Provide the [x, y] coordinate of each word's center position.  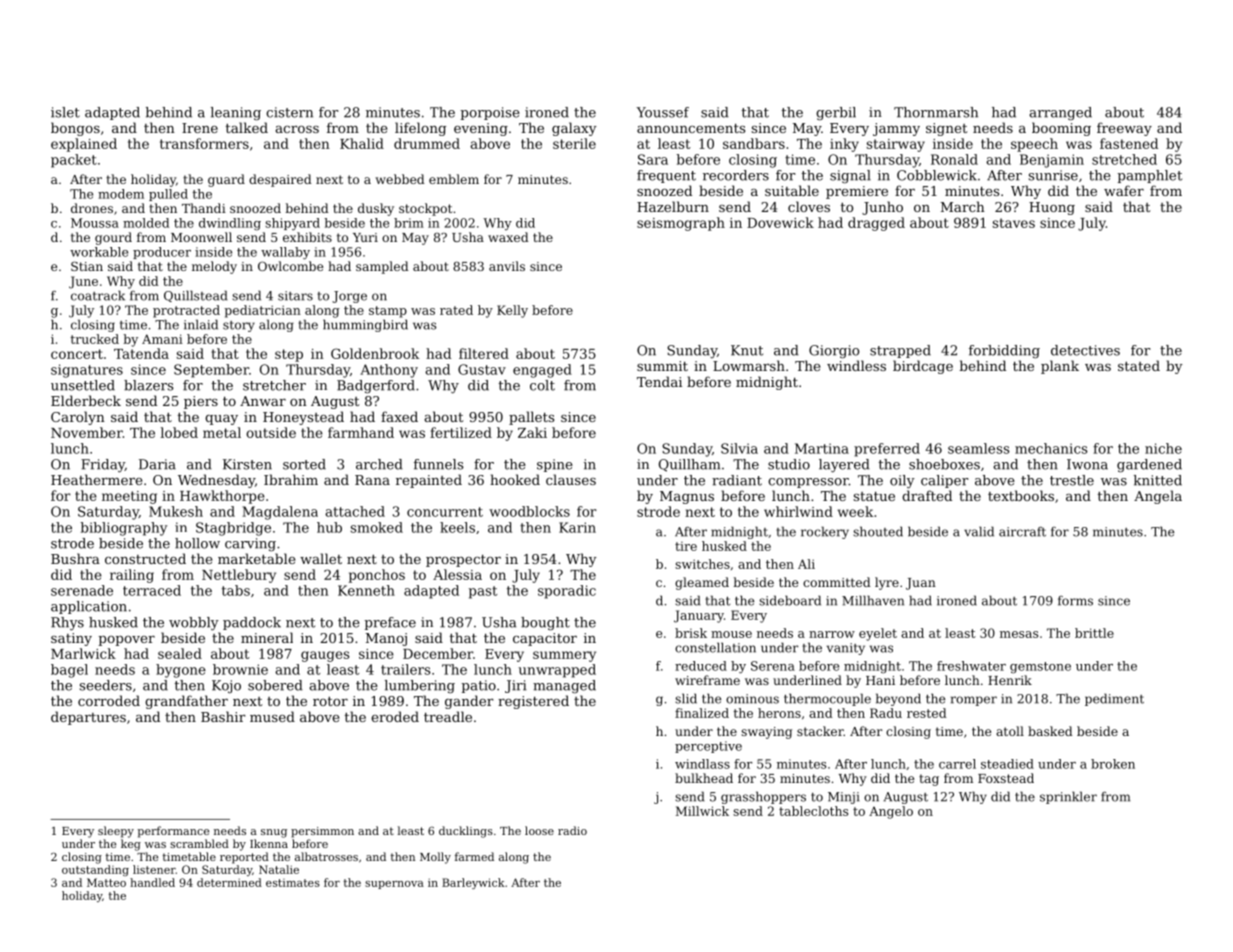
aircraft [1022, 532]
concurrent [445, 512]
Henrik [1010, 680]
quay [221, 420]
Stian [87, 266]
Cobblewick [937, 175]
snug [274, 833]
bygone [181, 671]
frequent [666, 176]
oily [902, 482]
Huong [1052, 208]
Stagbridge [233, 529]
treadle [448, 716]
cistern [289, 112]
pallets [531, 418]
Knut [747, 350]
